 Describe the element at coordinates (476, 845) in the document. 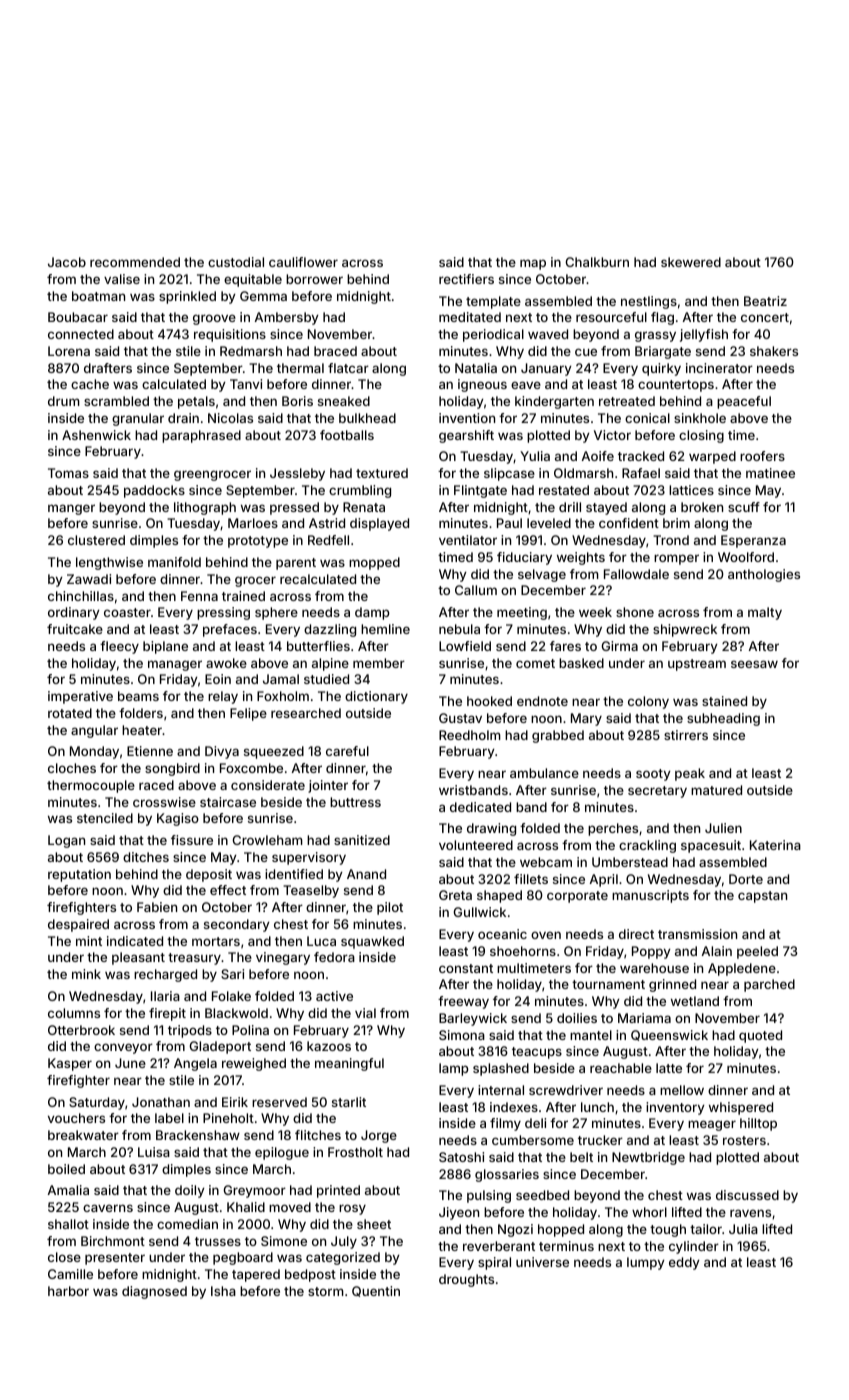

I see `volunteered` at that location.
